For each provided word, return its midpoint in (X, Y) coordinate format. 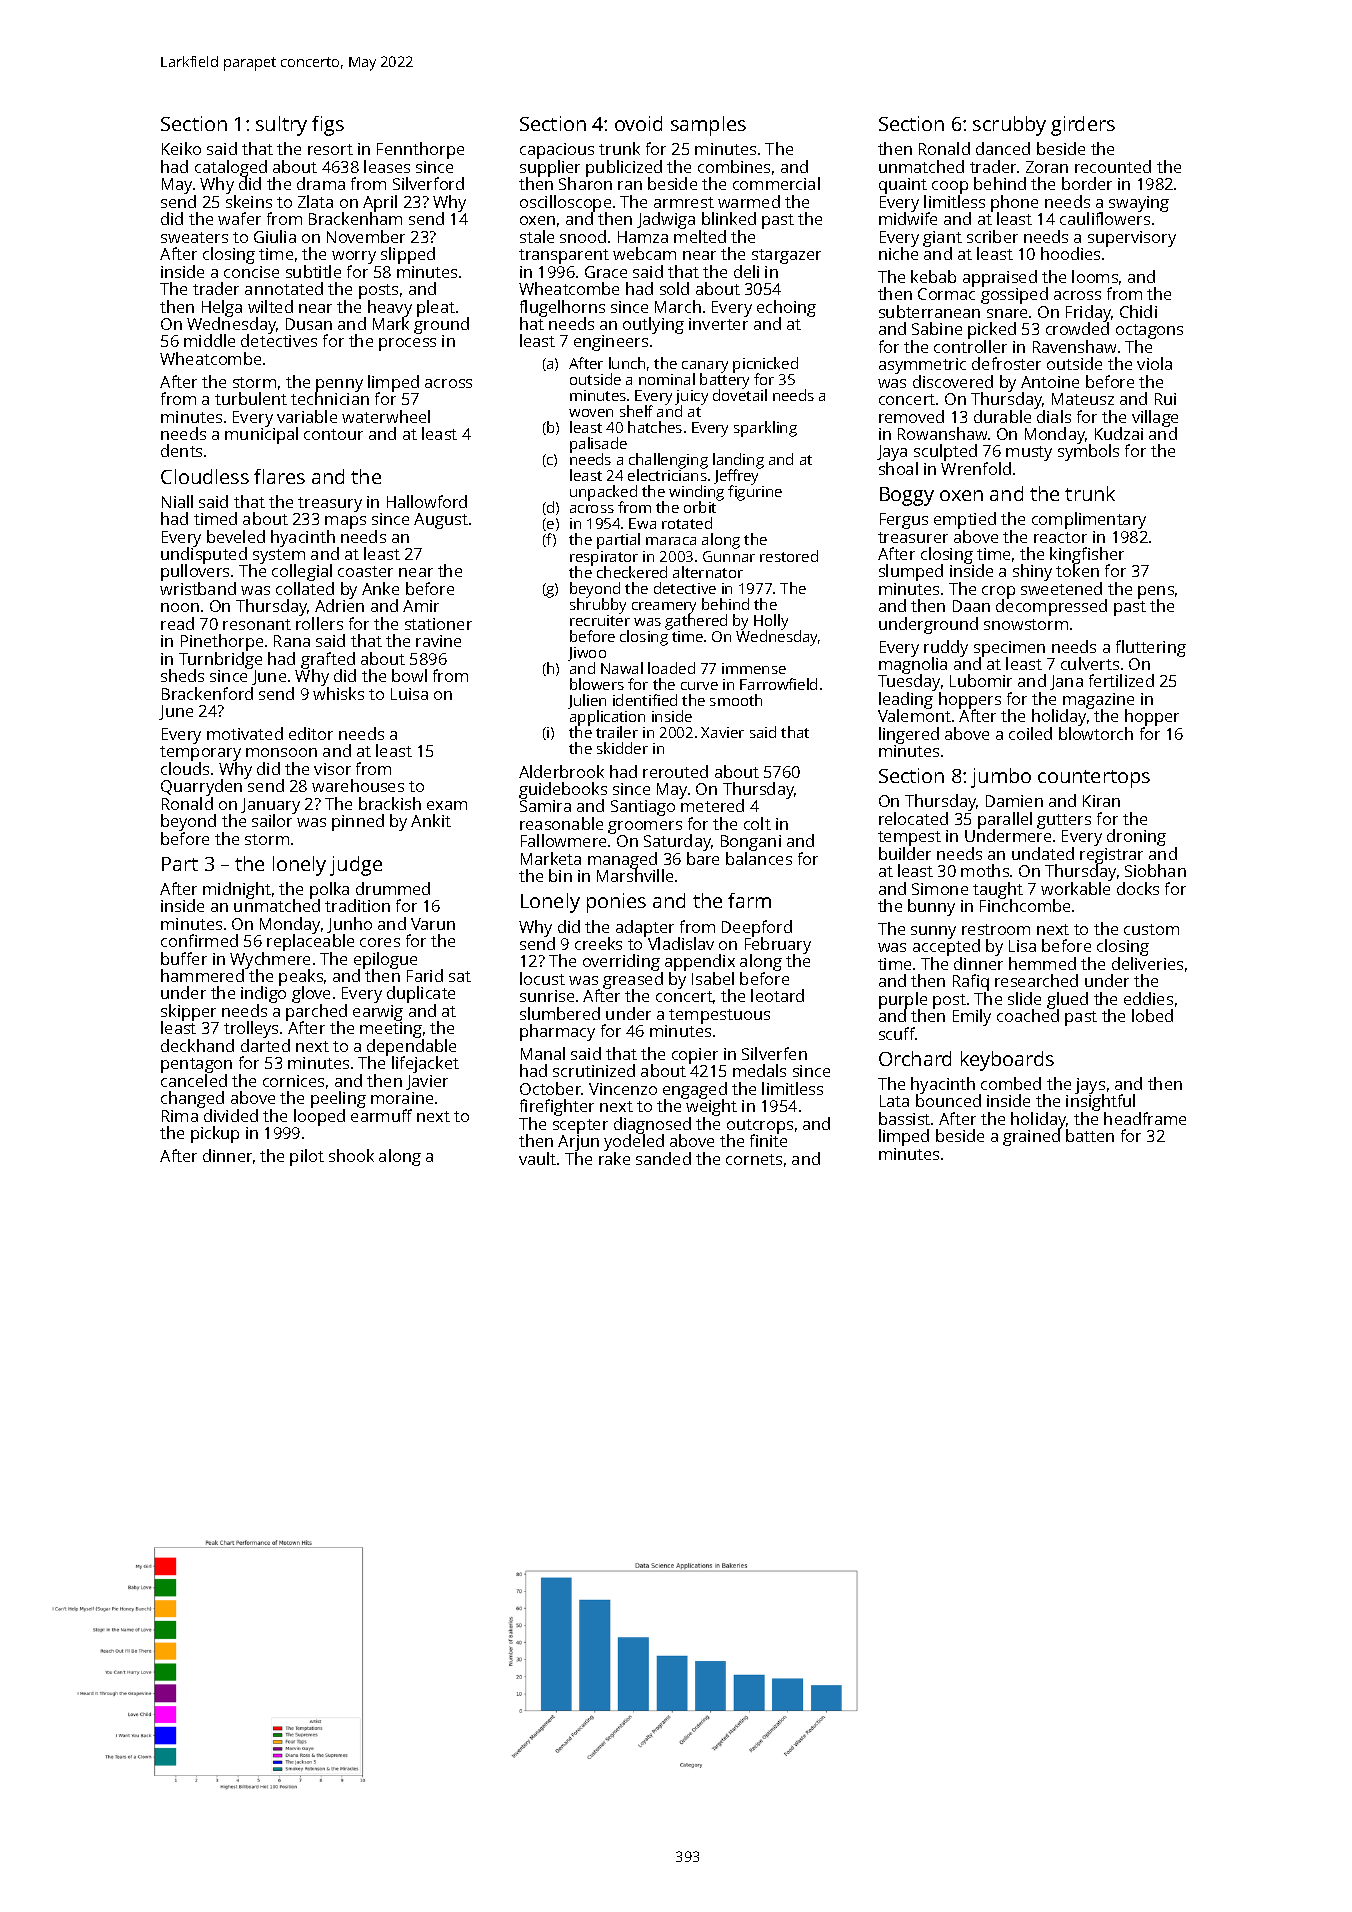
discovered (953, 381)
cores (380, 942)
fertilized (1121, 680)
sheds (182, 675)
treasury (330, 504)
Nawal (622, 668)
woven (591, 413)
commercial (776, 183)
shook (351, 1155)
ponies (616, 903)
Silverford (428, 183)
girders (1083, 126)
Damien (1014, 801)
